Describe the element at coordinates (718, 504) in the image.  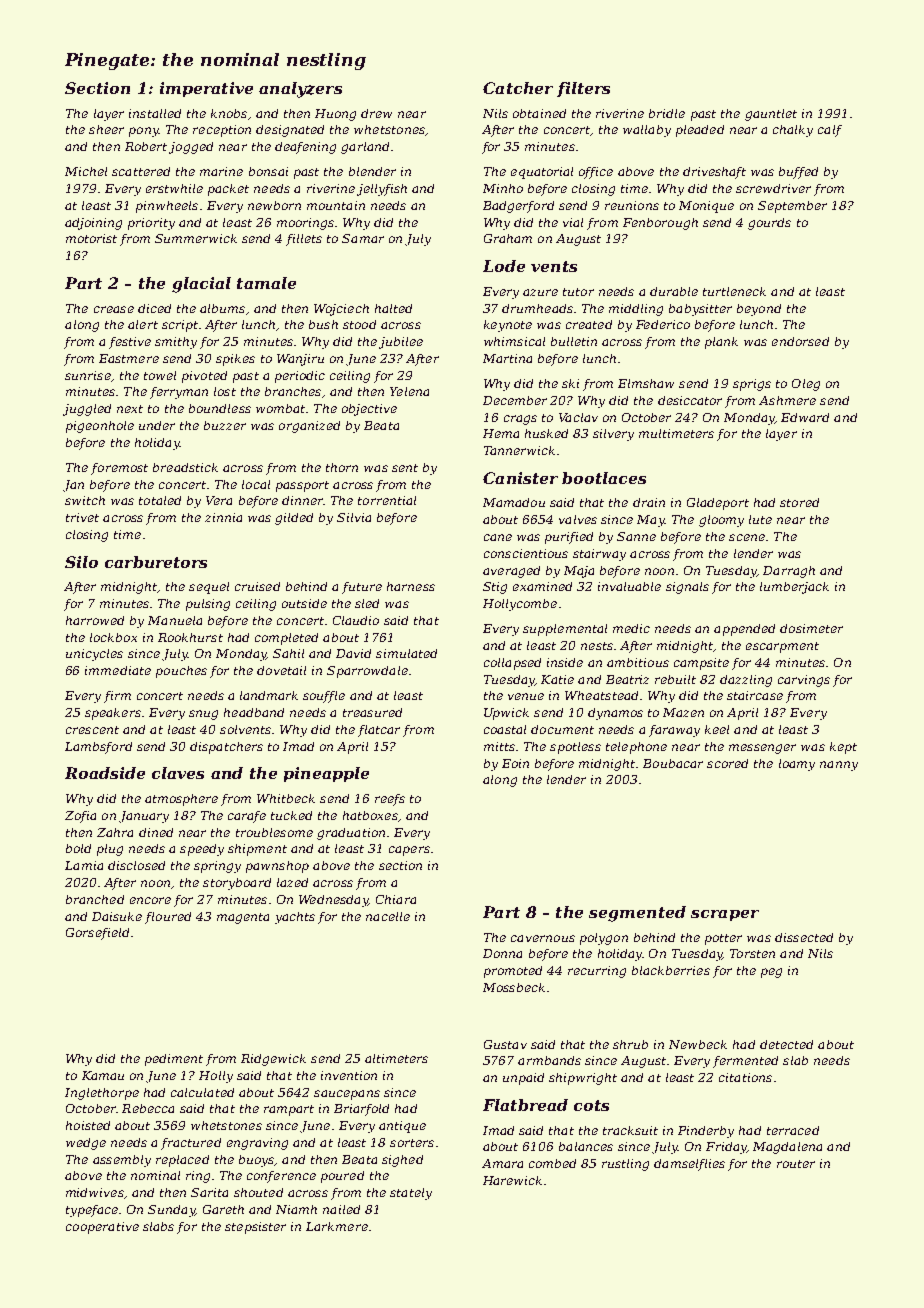
I see `Gladeport` at that location.
